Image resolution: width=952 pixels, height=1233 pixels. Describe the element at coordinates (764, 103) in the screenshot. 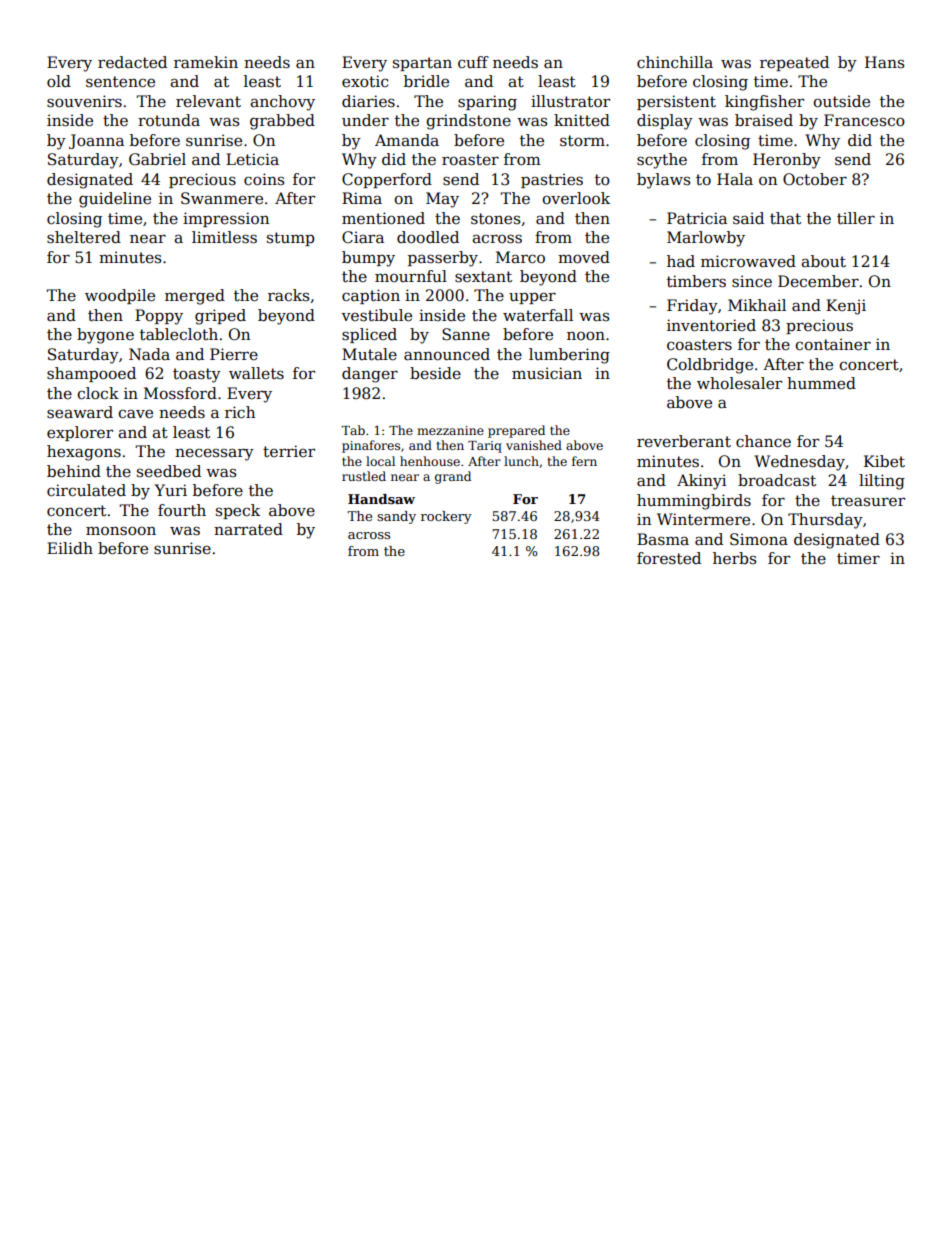

I see `kingfisher` at that location.
